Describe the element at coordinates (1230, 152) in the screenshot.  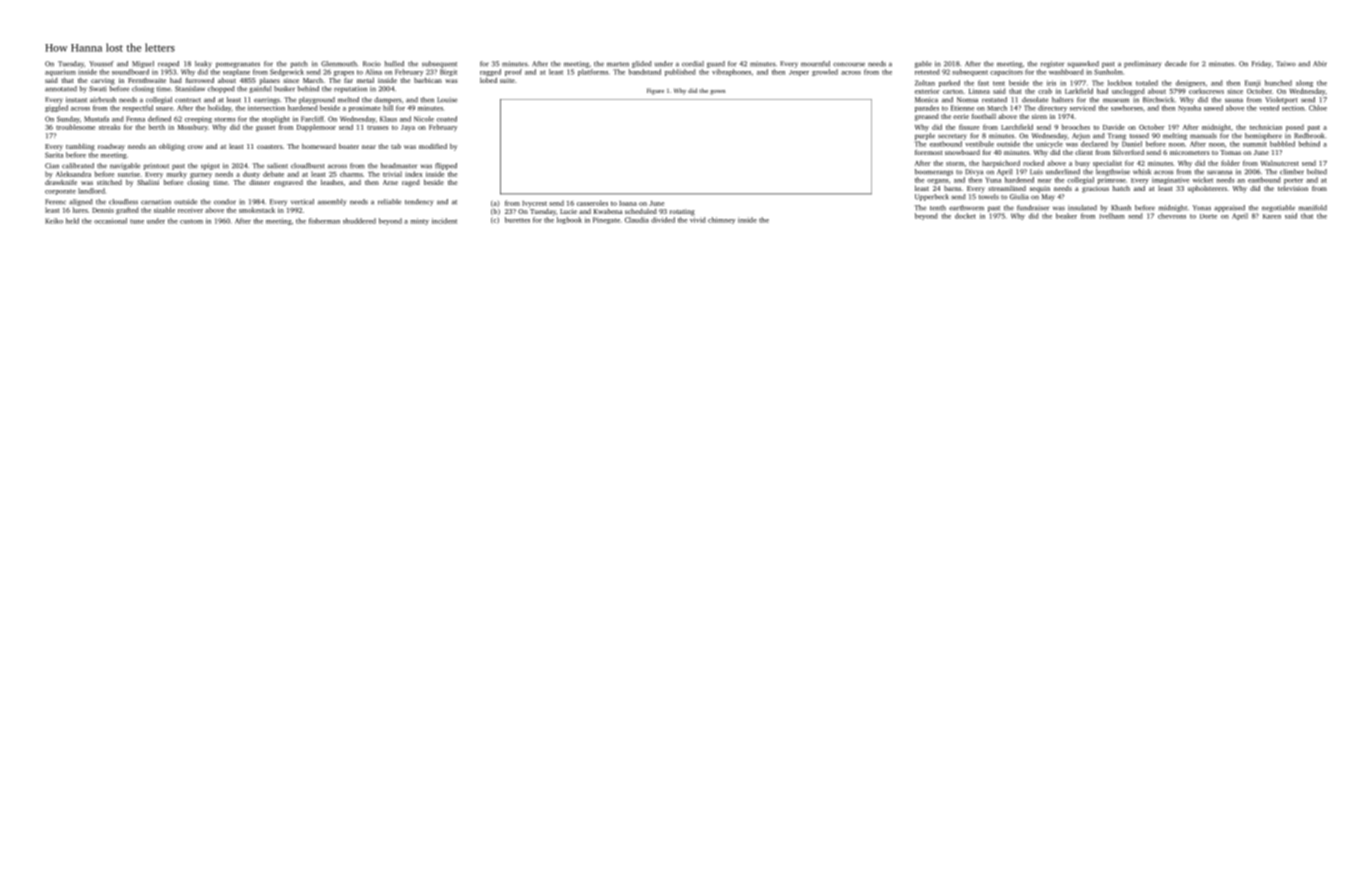
I see `Tomas` at that location.
